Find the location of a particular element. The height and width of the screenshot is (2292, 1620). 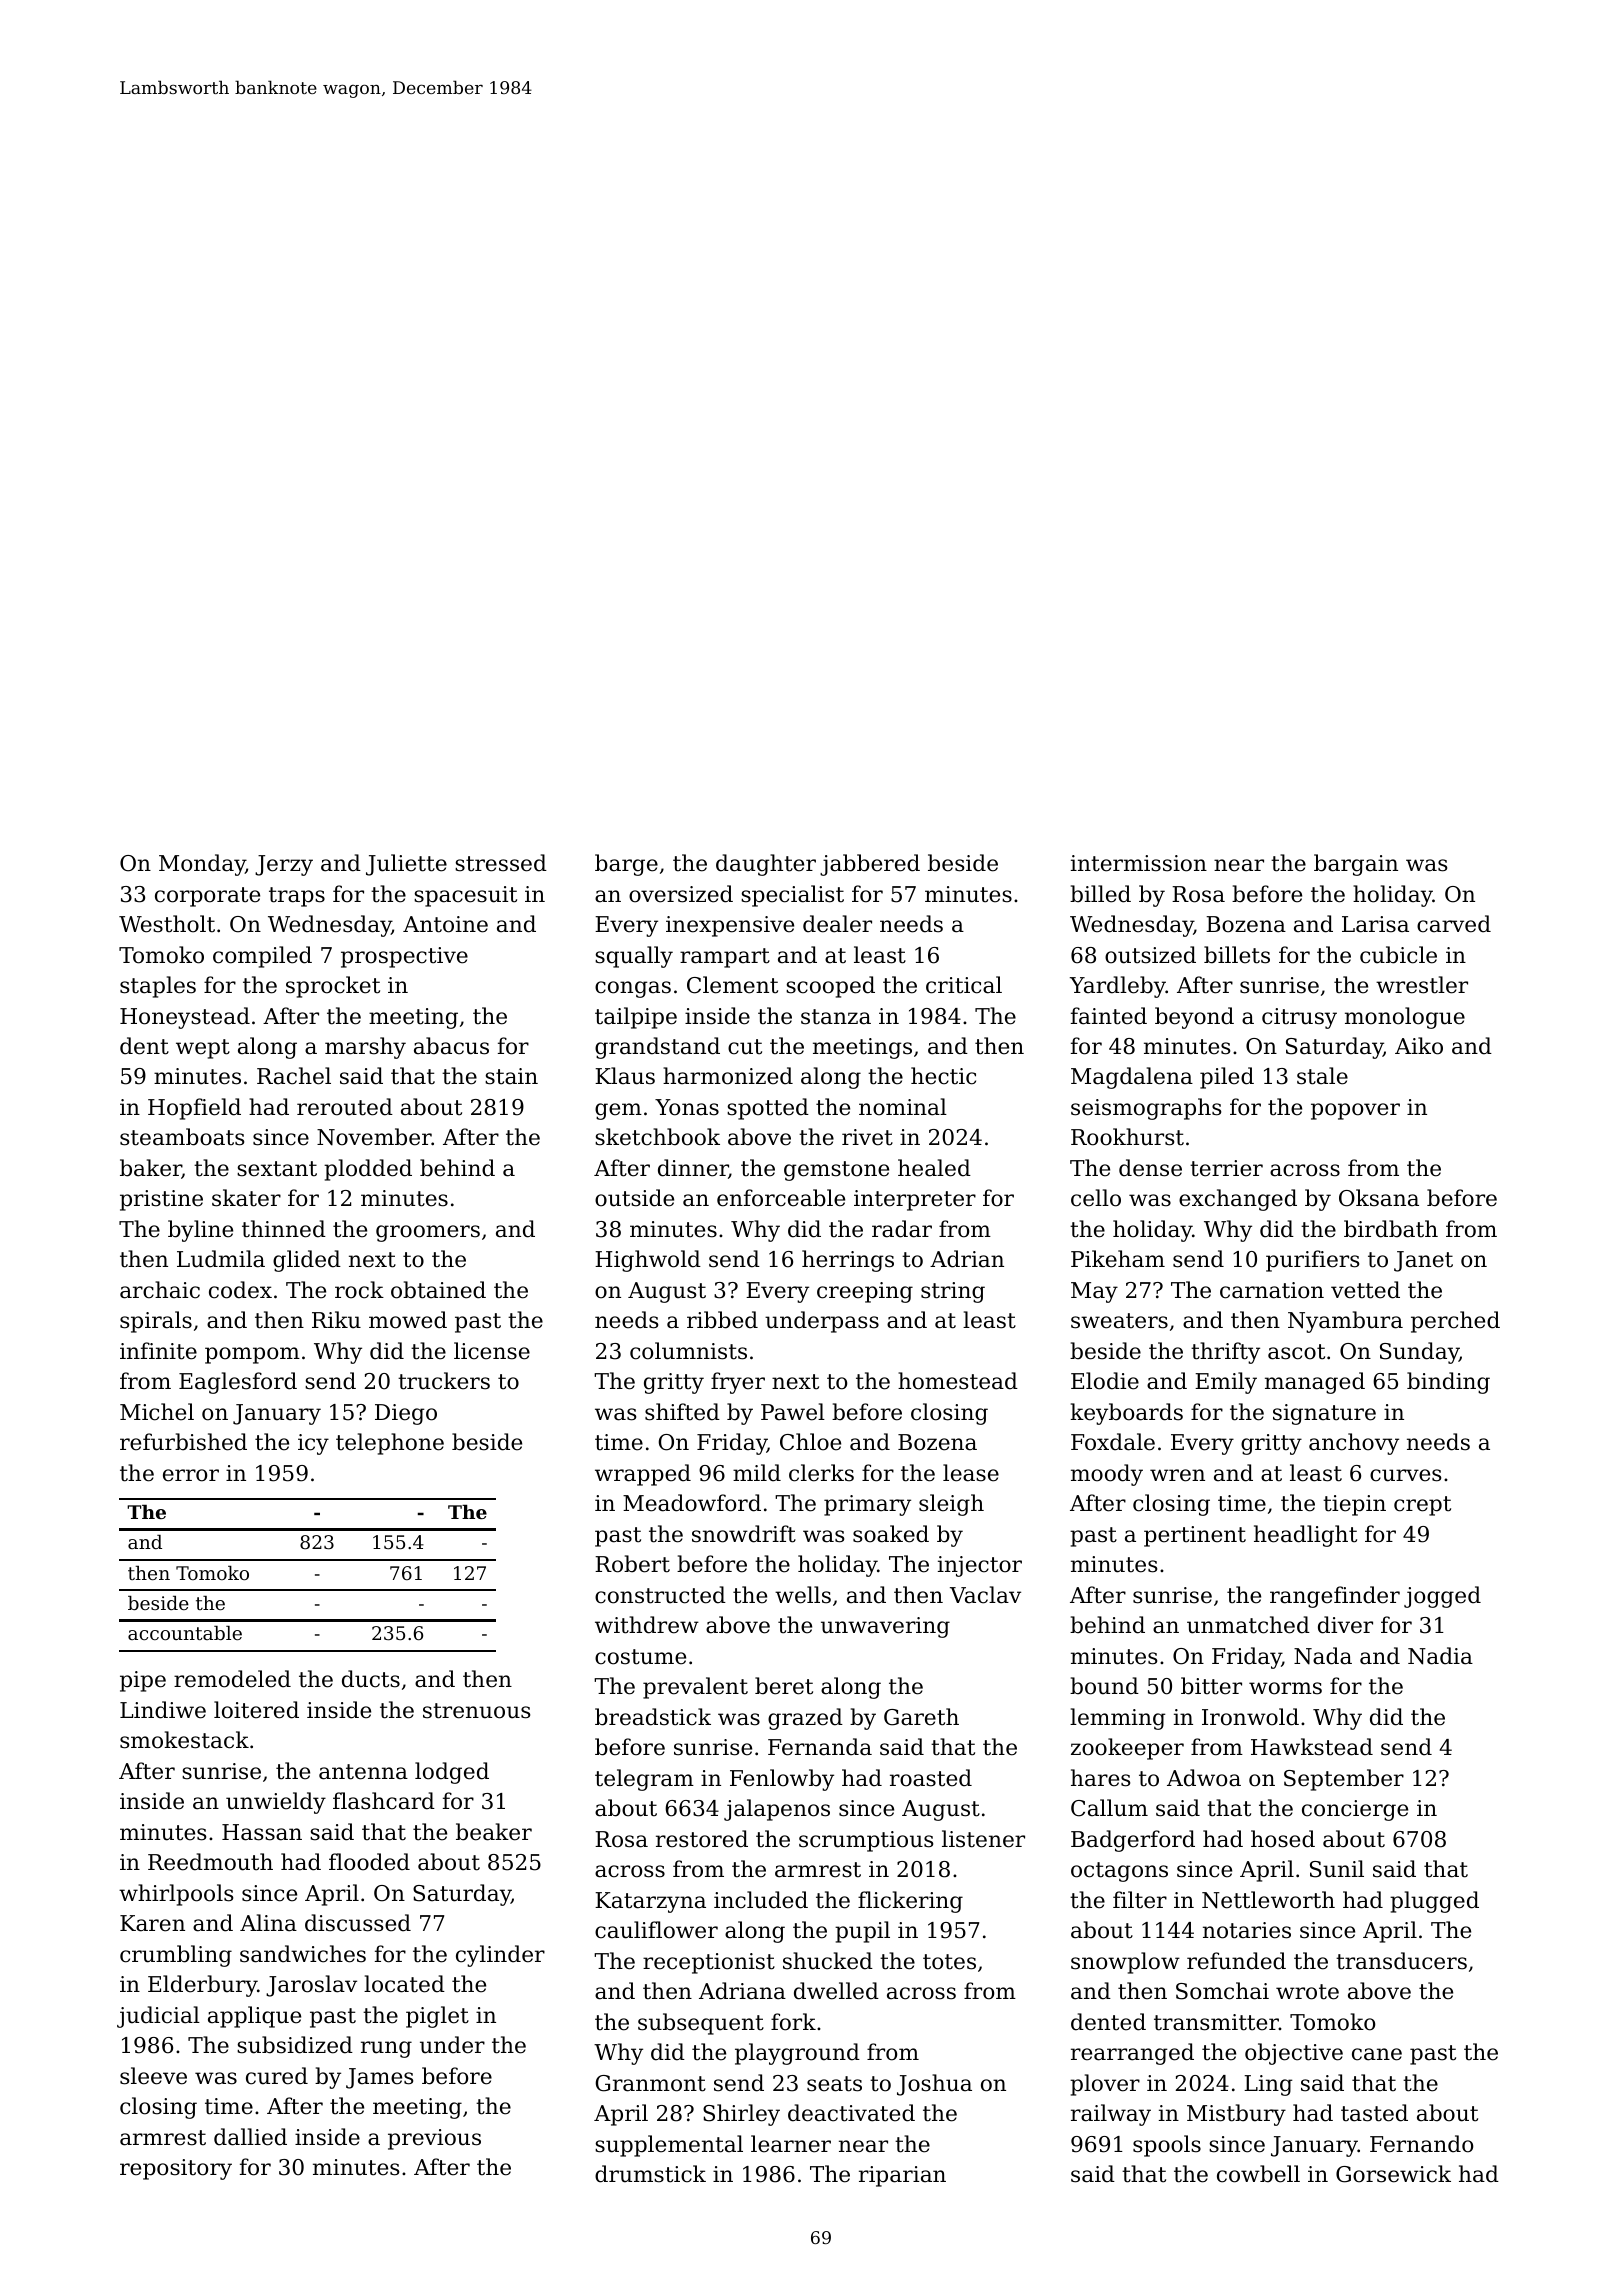

unwavering is located at coordinates (885, 1627).
